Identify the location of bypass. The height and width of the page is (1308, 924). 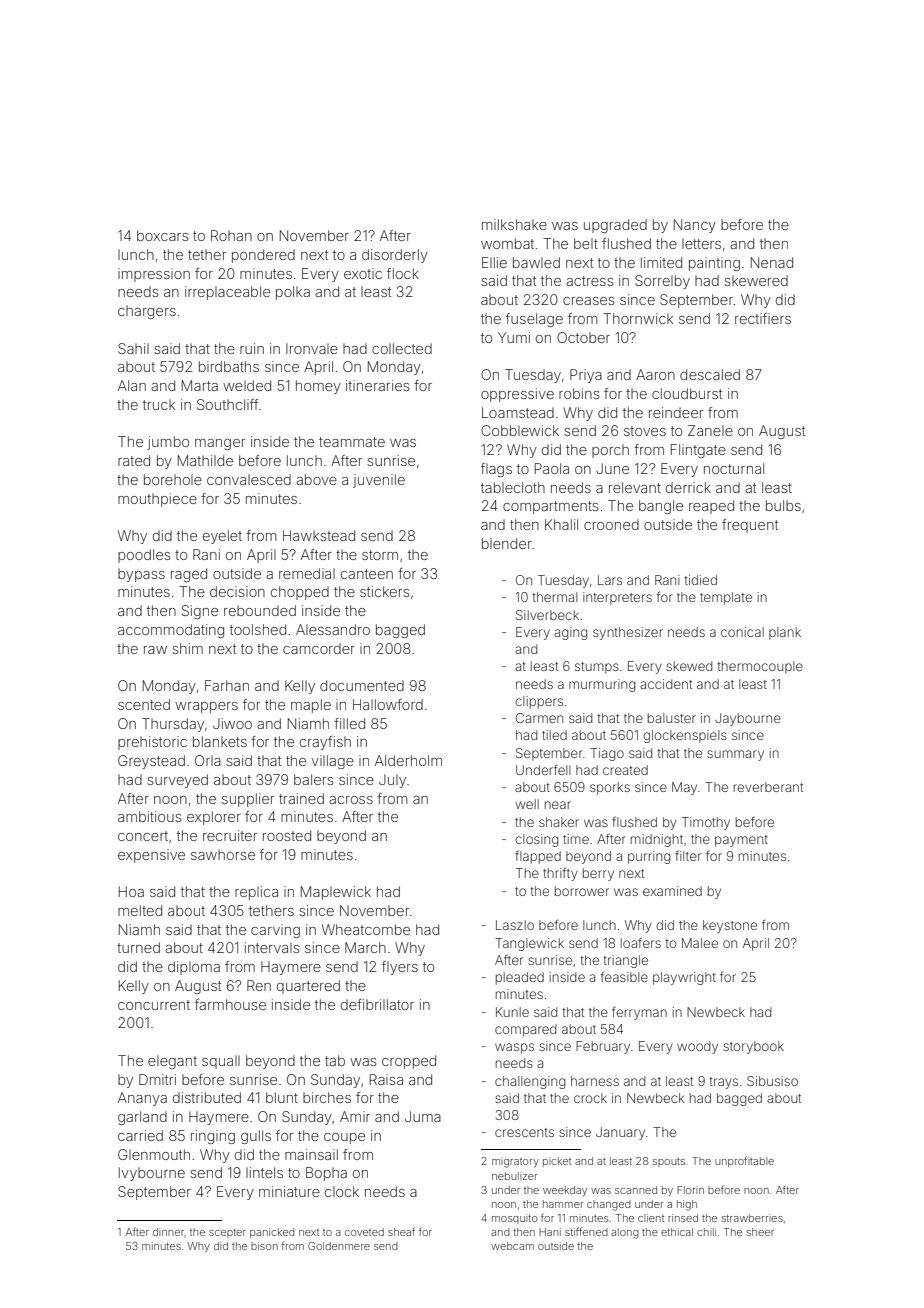
(141, 575).
